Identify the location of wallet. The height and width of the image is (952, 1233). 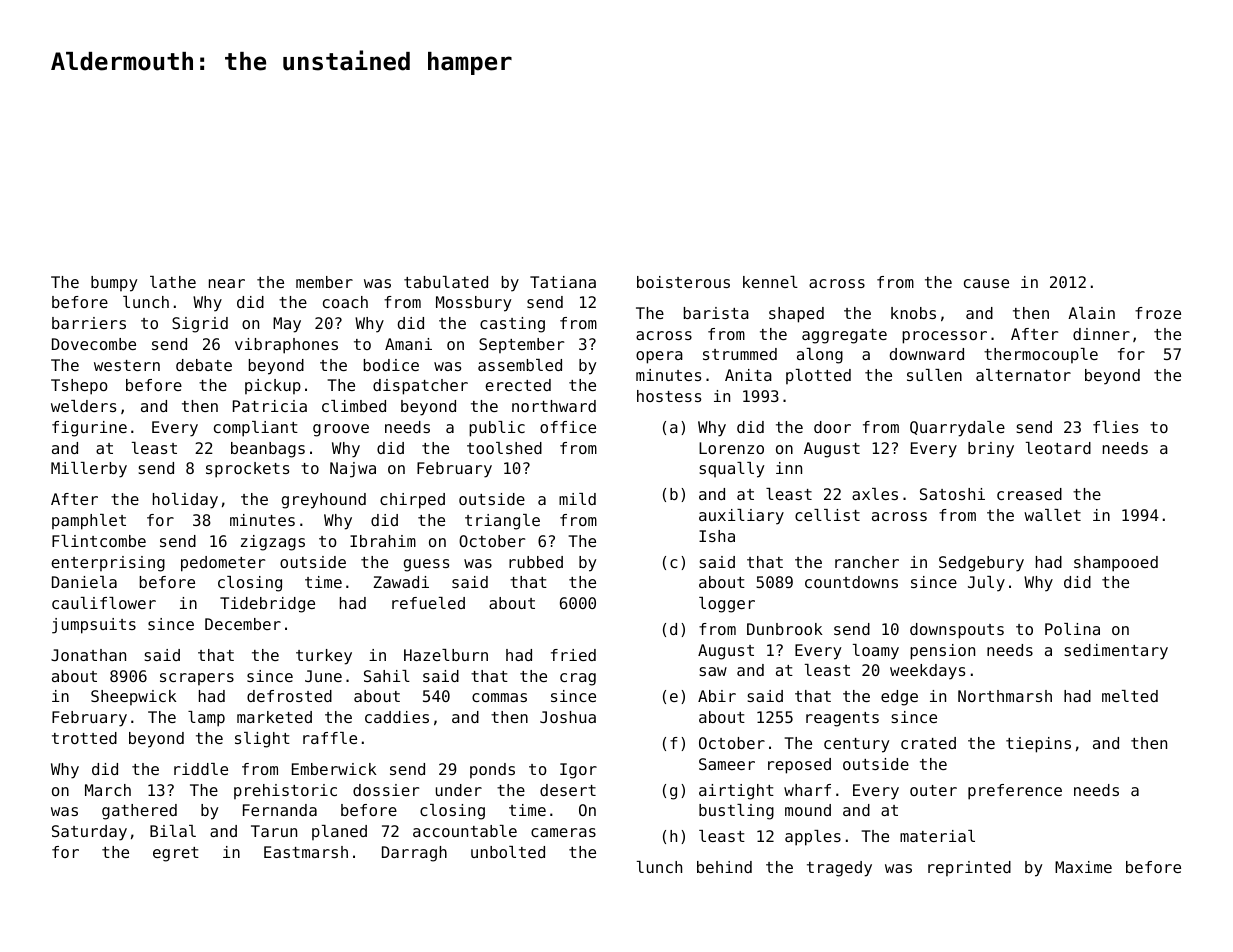
(1052, 515).
